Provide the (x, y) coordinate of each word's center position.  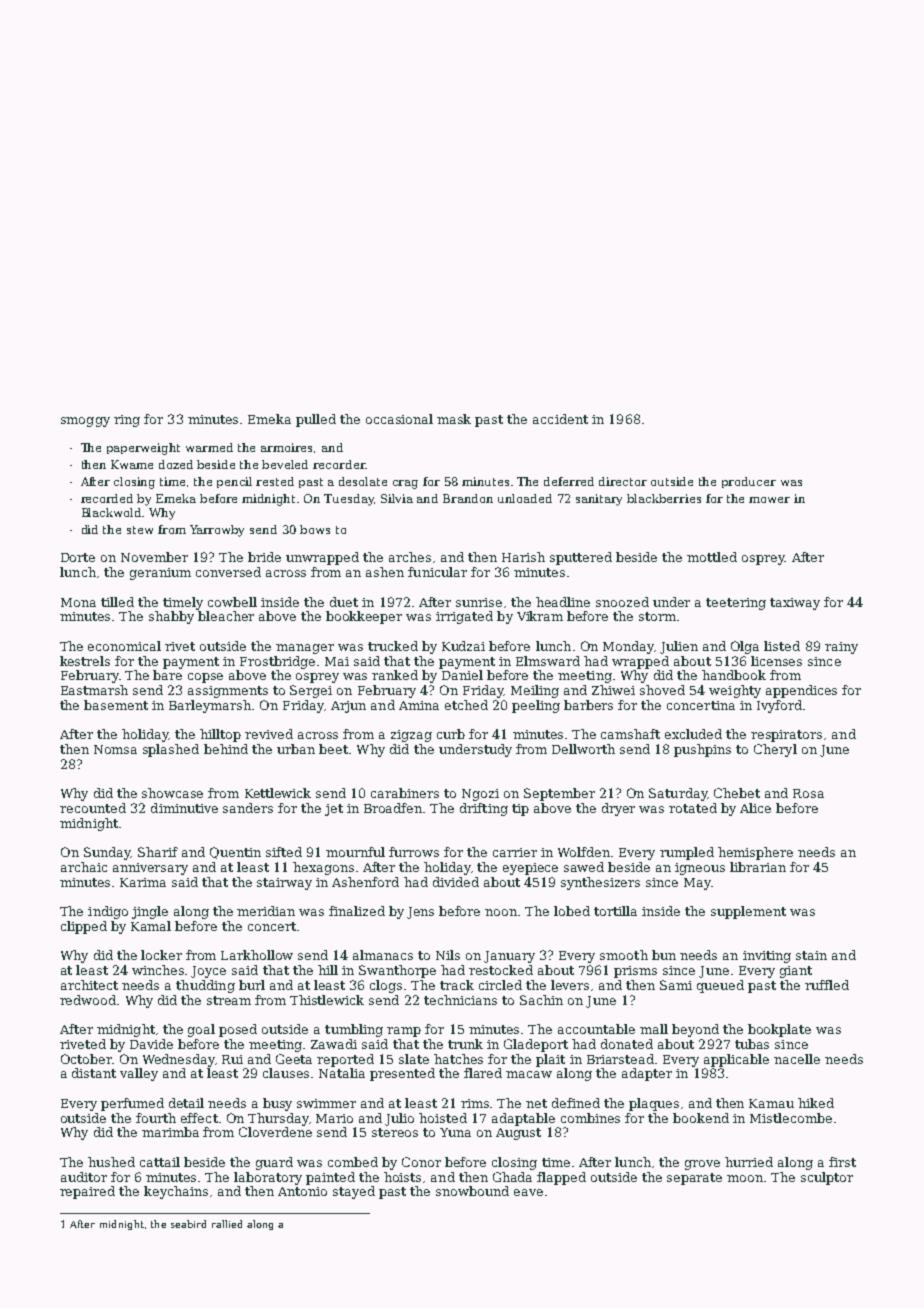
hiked (816, 1103)
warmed (209, 447)
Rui (232, 1059)
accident (560, 419)
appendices (801, 691)
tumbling (354, 1030)
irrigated (464, 617)
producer (749, 482)
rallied (227, 1224)
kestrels (85, 661)
